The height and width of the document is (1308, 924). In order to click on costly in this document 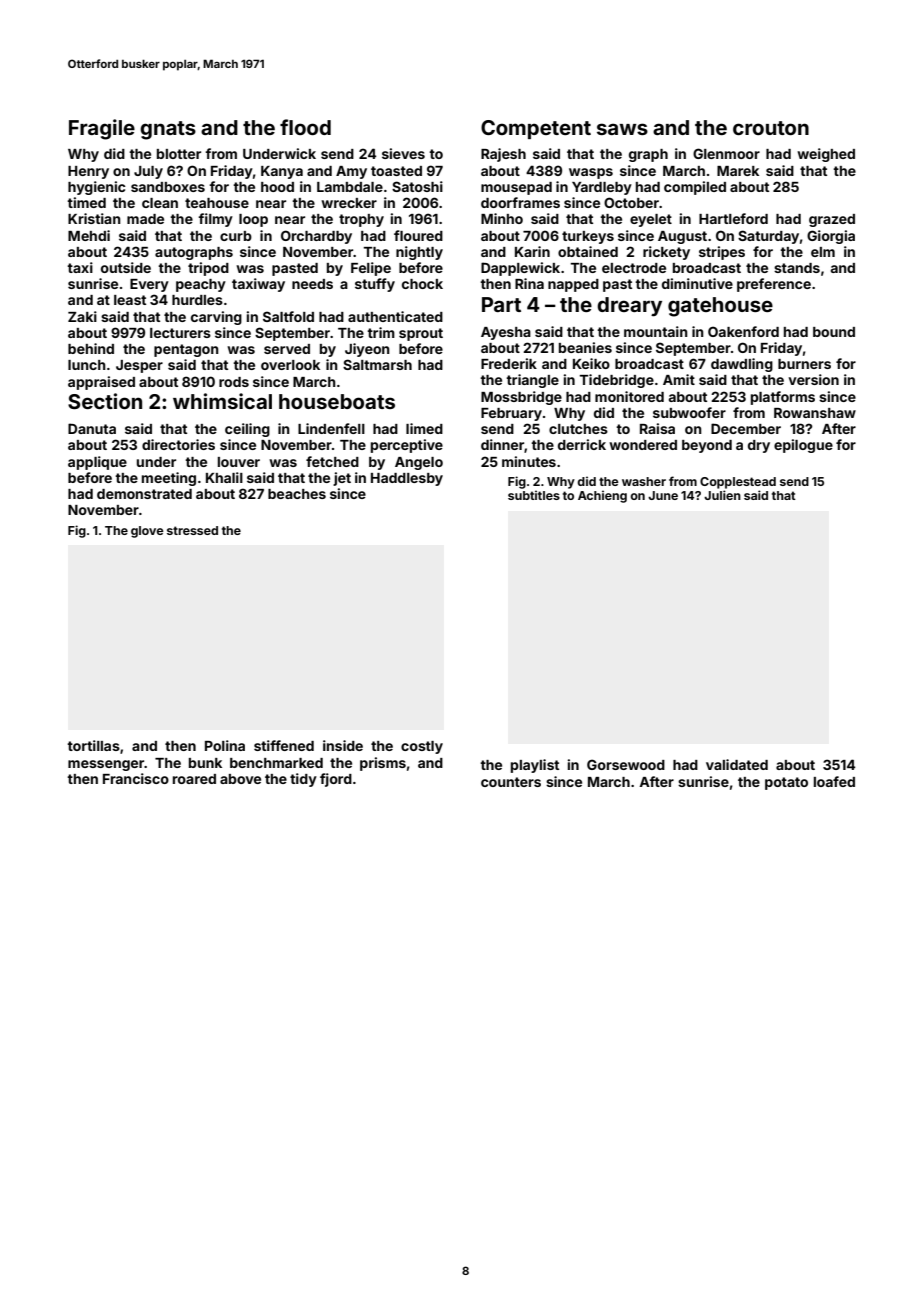, I will do `click(422, 747)`.
